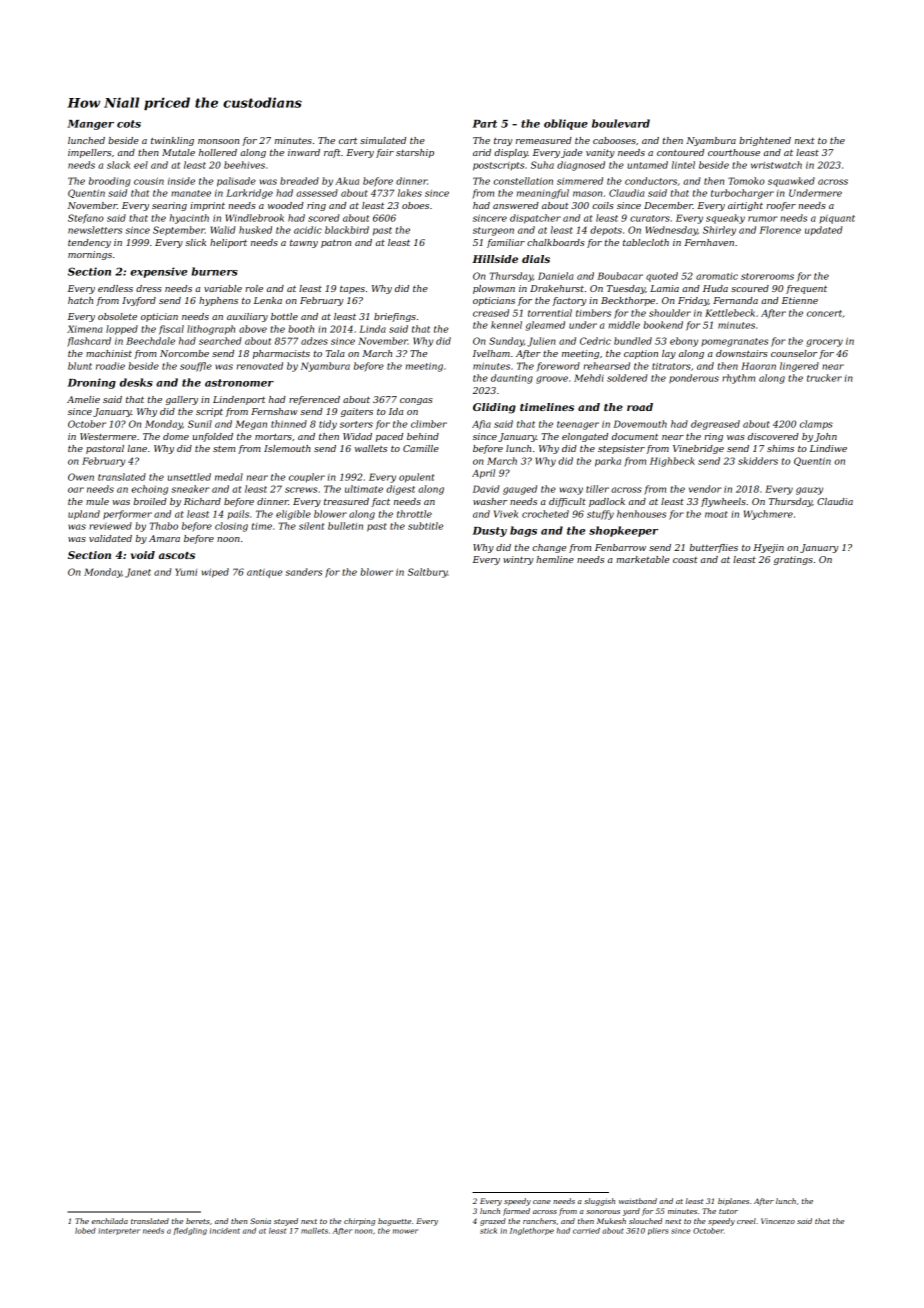 The width and height of the image is (924, 1308). What do you see at coordinates (793, 560) in the image?
I see `gratings` at bounding box center [793, 560].
